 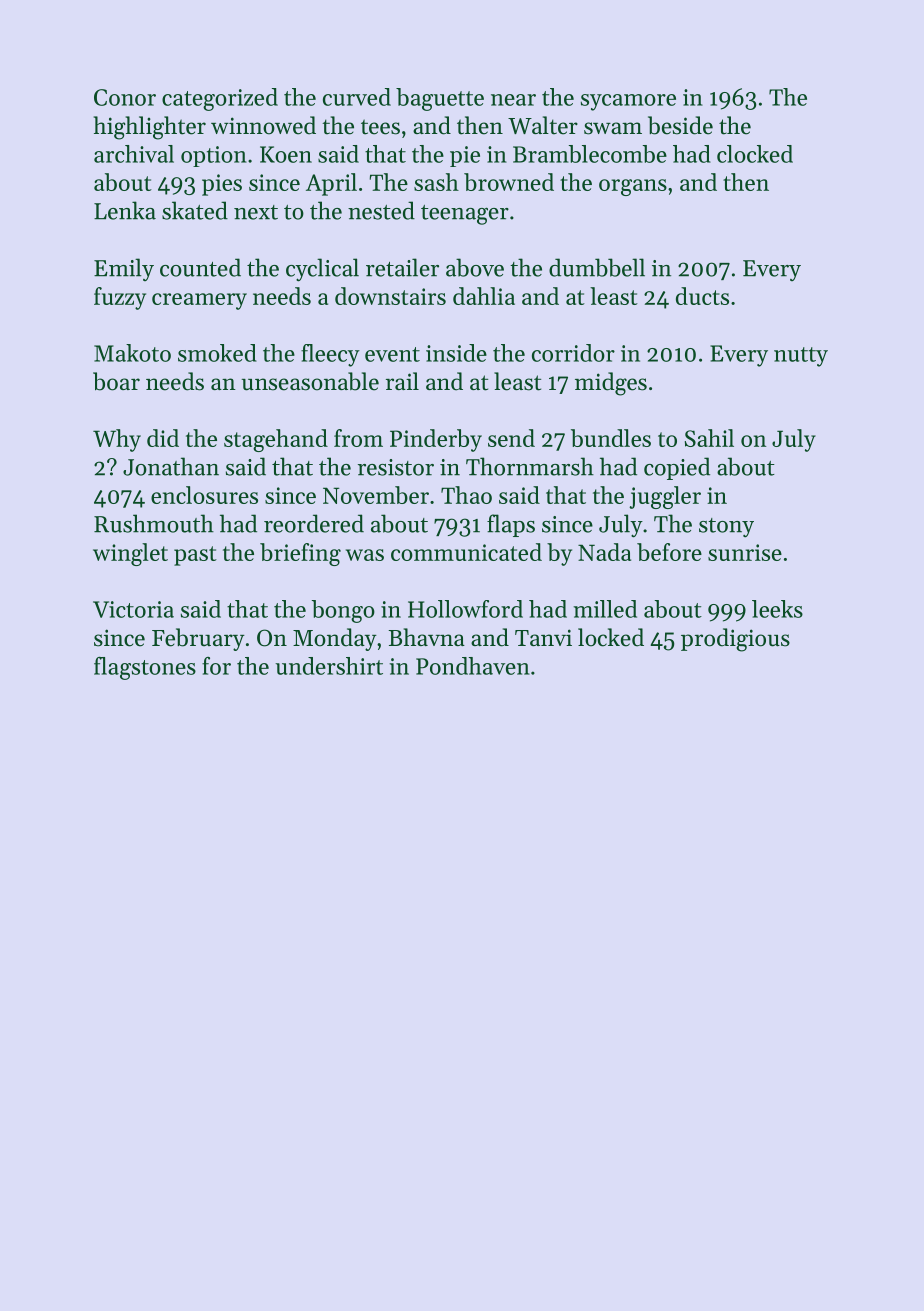 I want to click on Conor, so click(x=125, y=97).
